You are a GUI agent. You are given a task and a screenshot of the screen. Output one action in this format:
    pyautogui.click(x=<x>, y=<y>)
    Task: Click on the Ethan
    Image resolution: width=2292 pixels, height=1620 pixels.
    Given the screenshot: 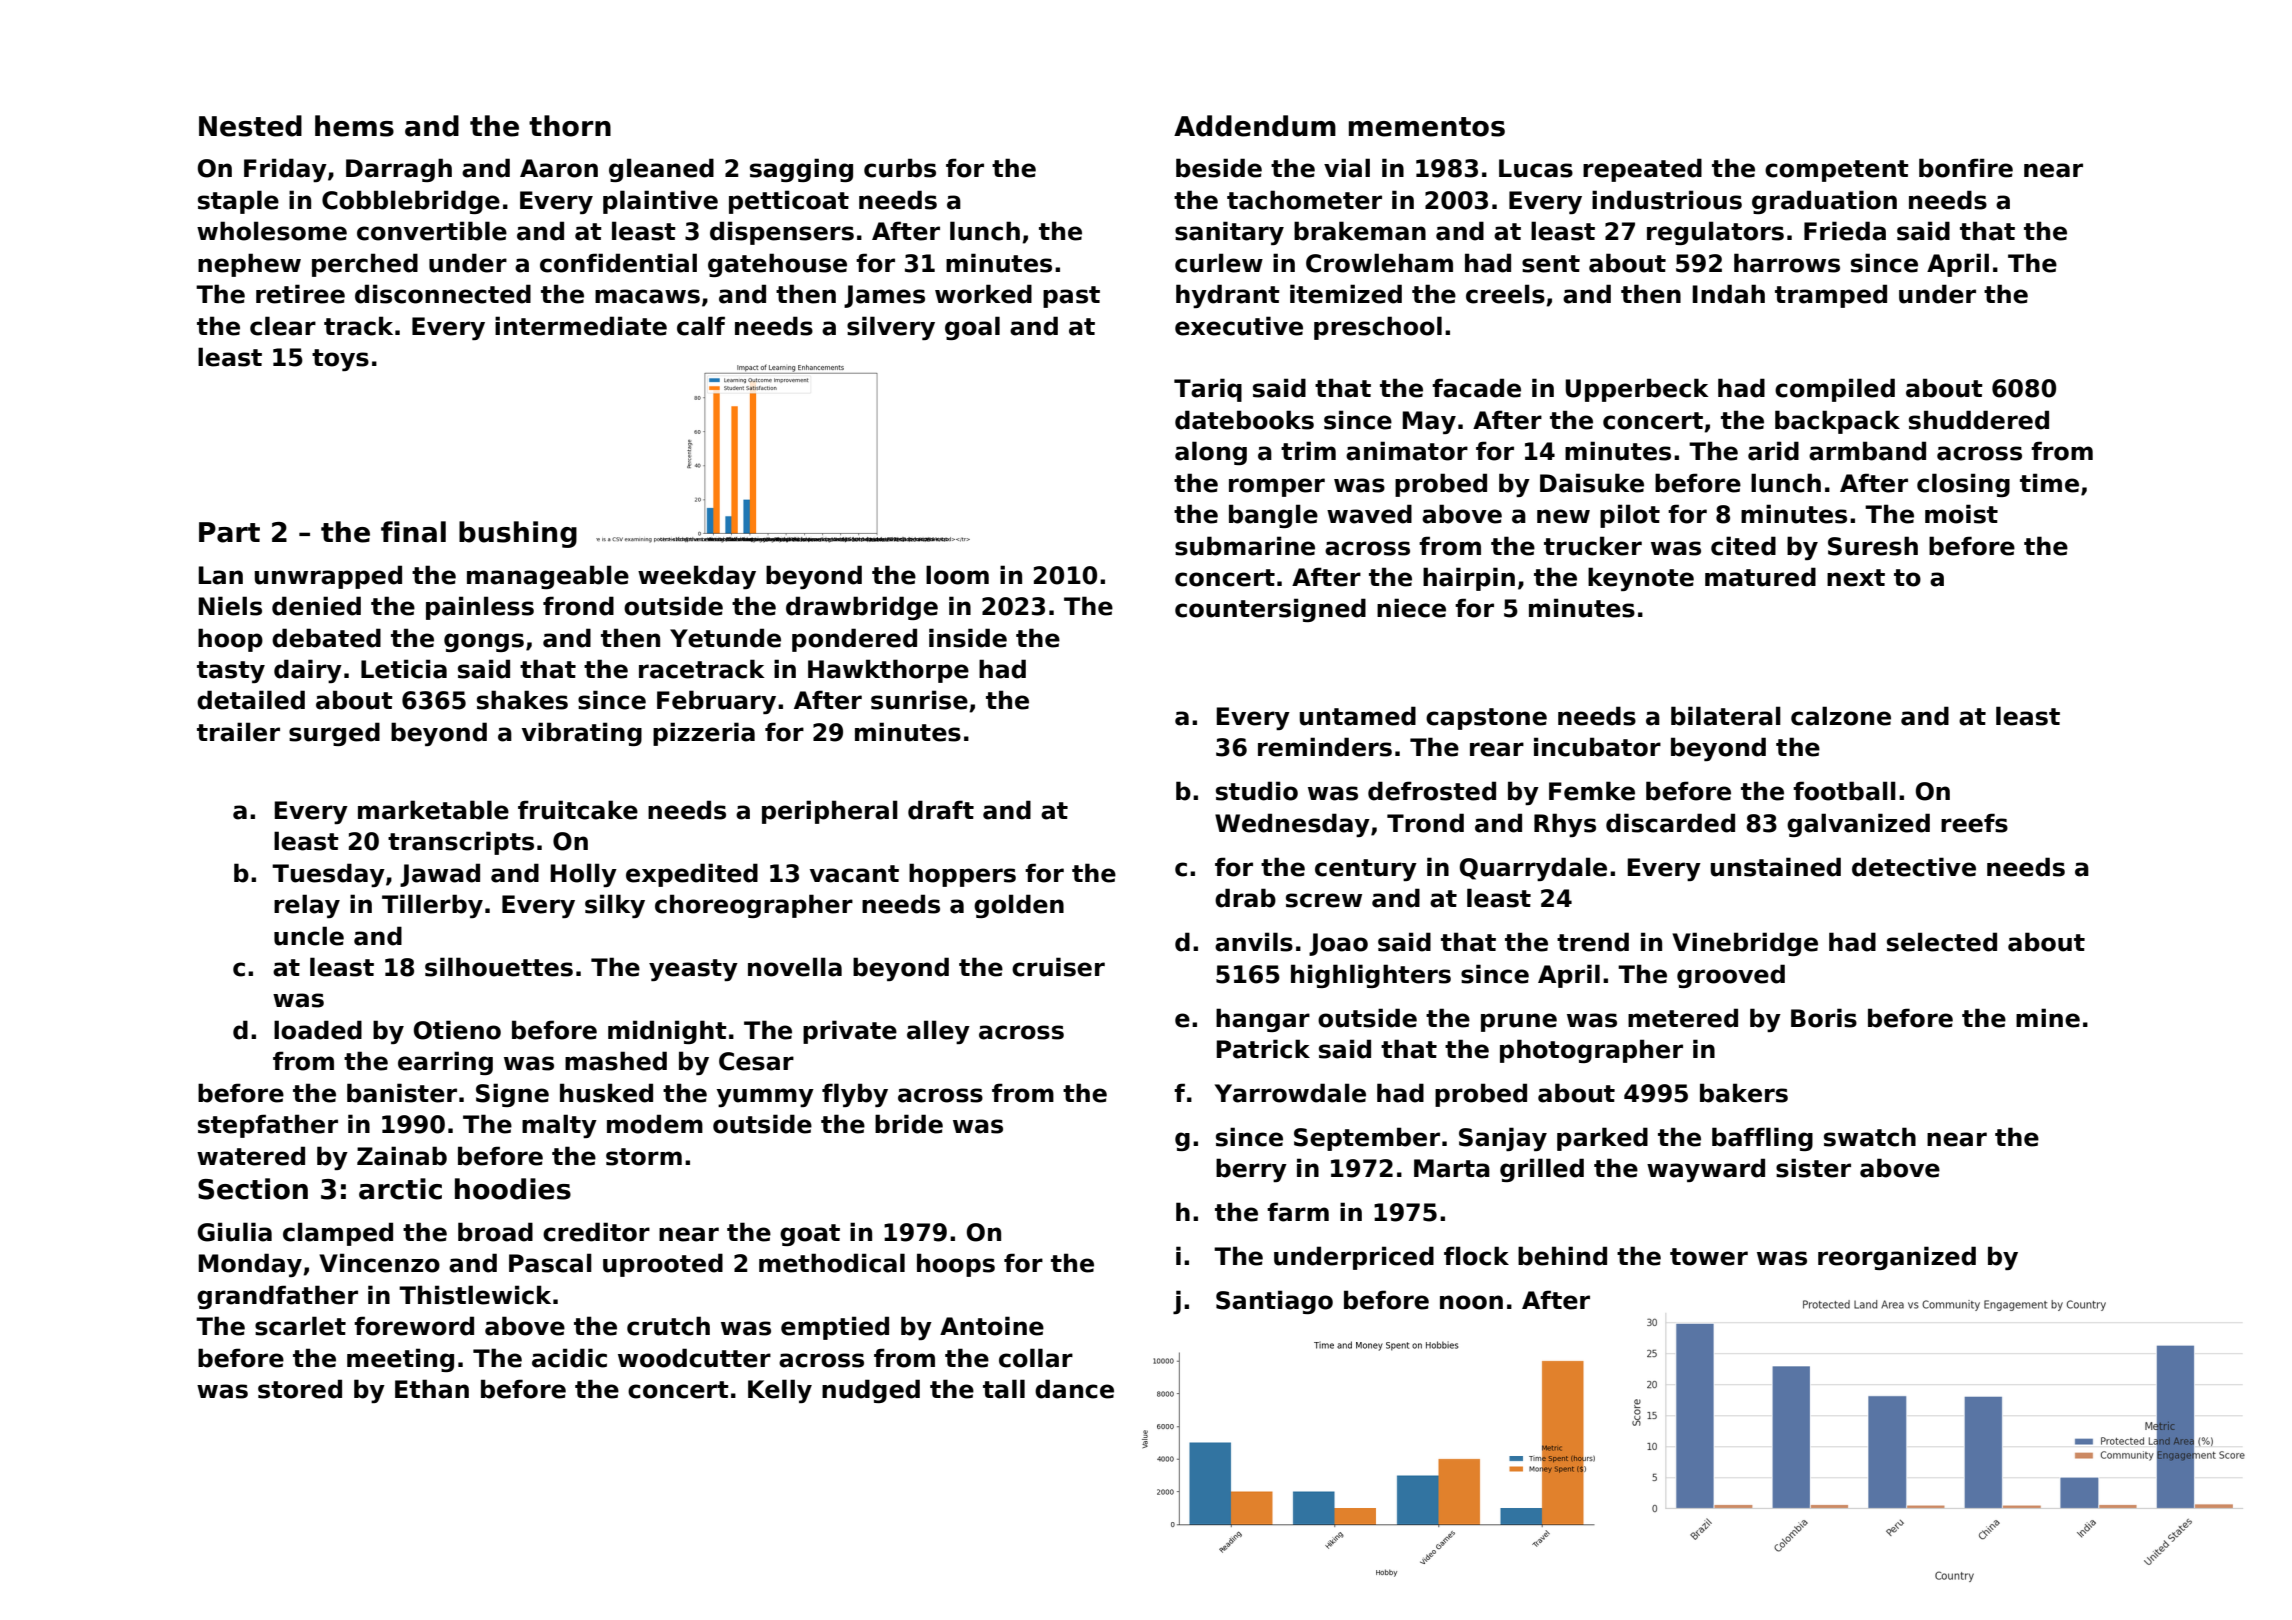 What is the action you would take?
    pyautogui.click(x=432, y=1389)
